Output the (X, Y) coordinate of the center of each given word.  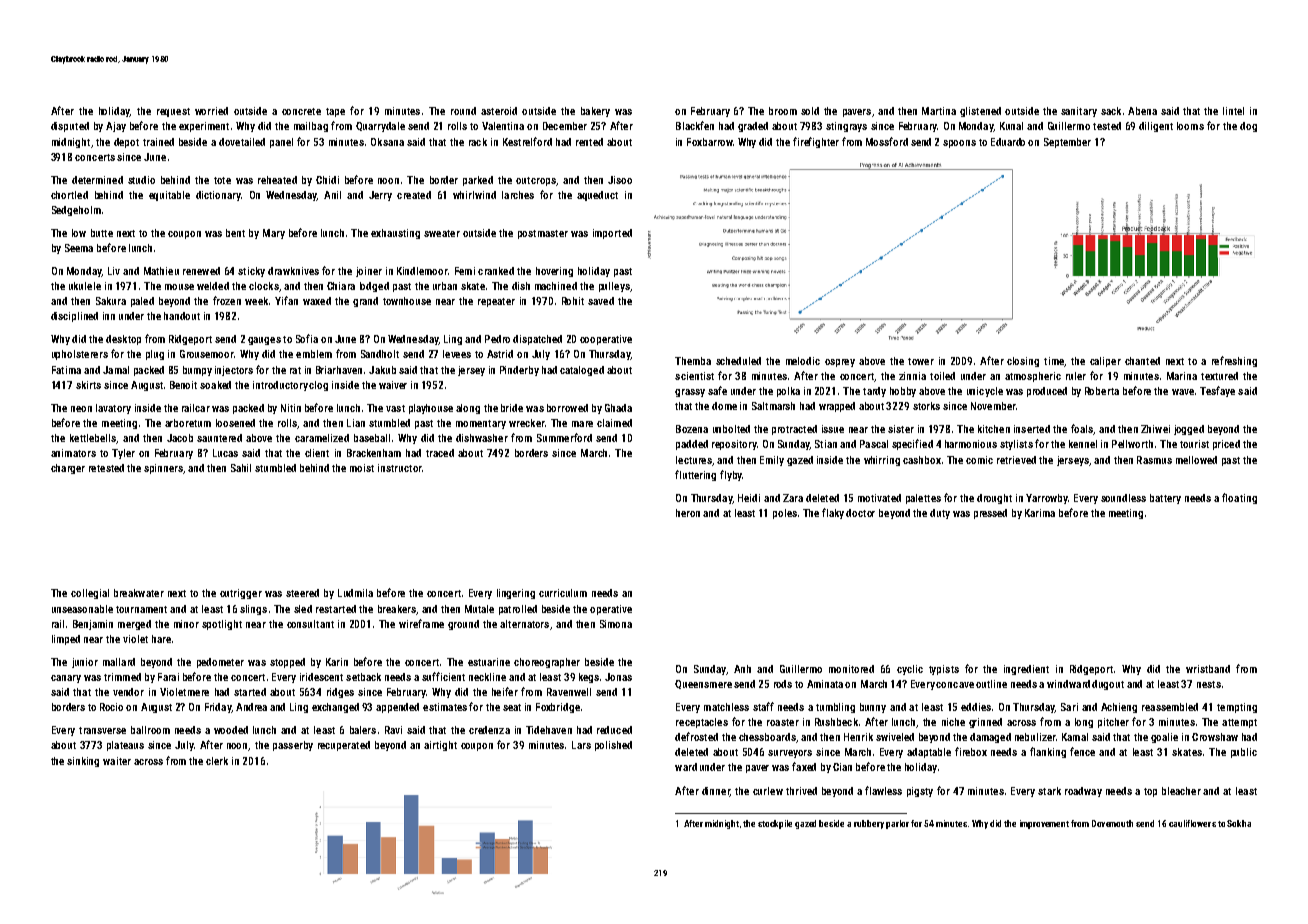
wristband (1208, 669)
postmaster (543, 234)
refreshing (1234, 361)
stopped (287, 663)
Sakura (111, 301)
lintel (1233, 111)
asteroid (499, 111)
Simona (616, 624)
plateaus (125, 746)
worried (211, 111)
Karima (1040, 513)
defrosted (696, 736)
